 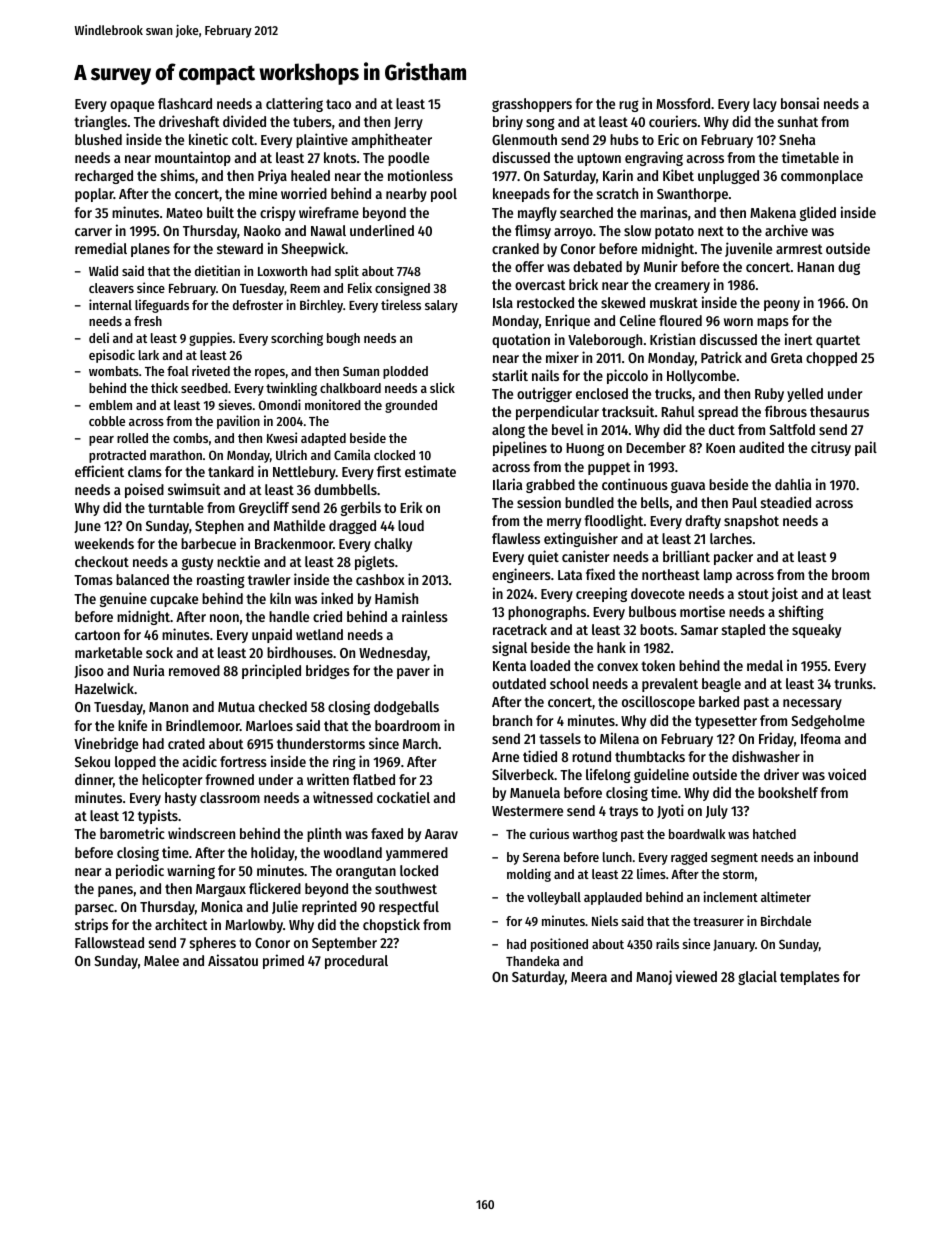 I want to click on Hamish, so click(x=396, y=598).
